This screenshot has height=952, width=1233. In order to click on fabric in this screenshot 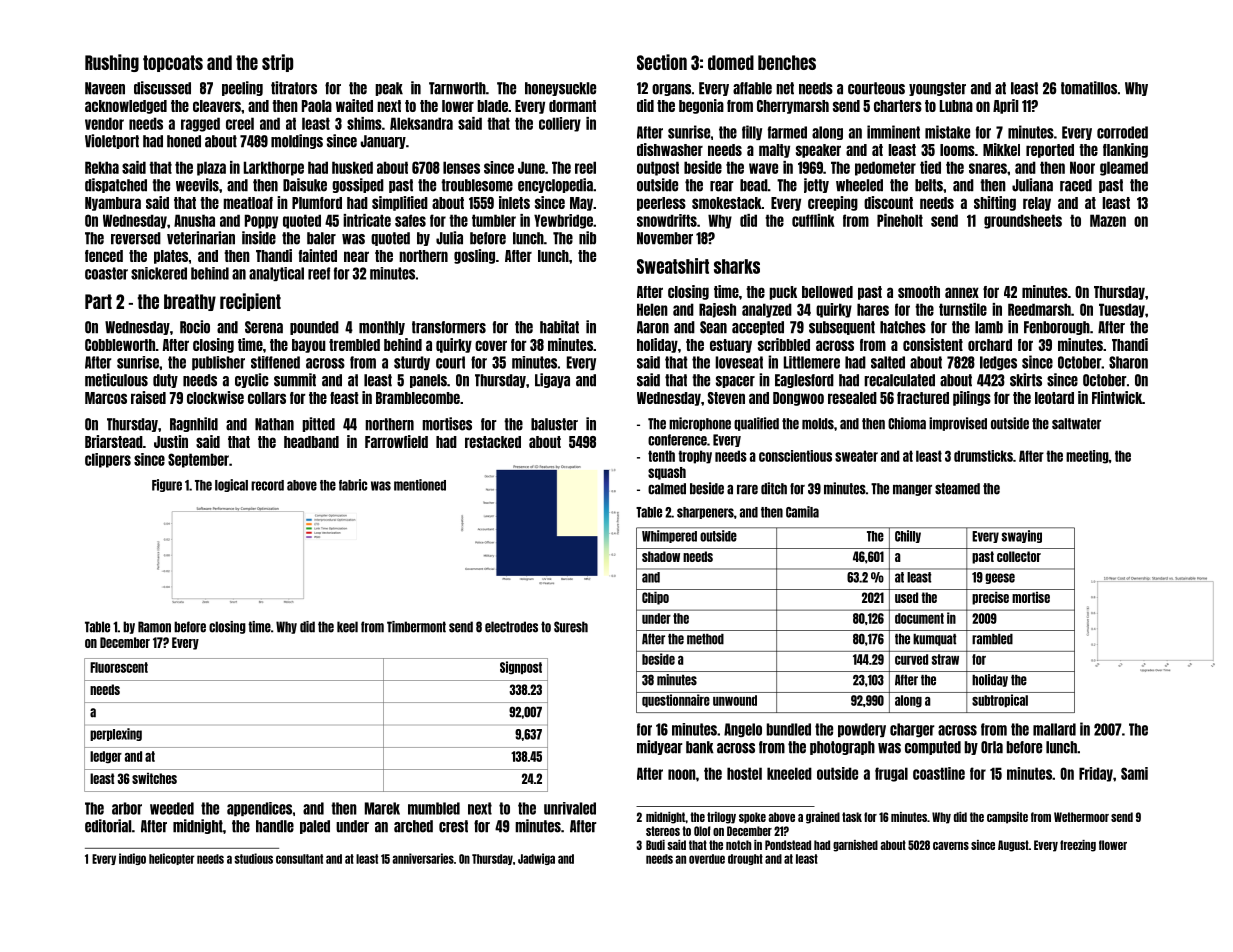, I will do `click(353, 485)`.
